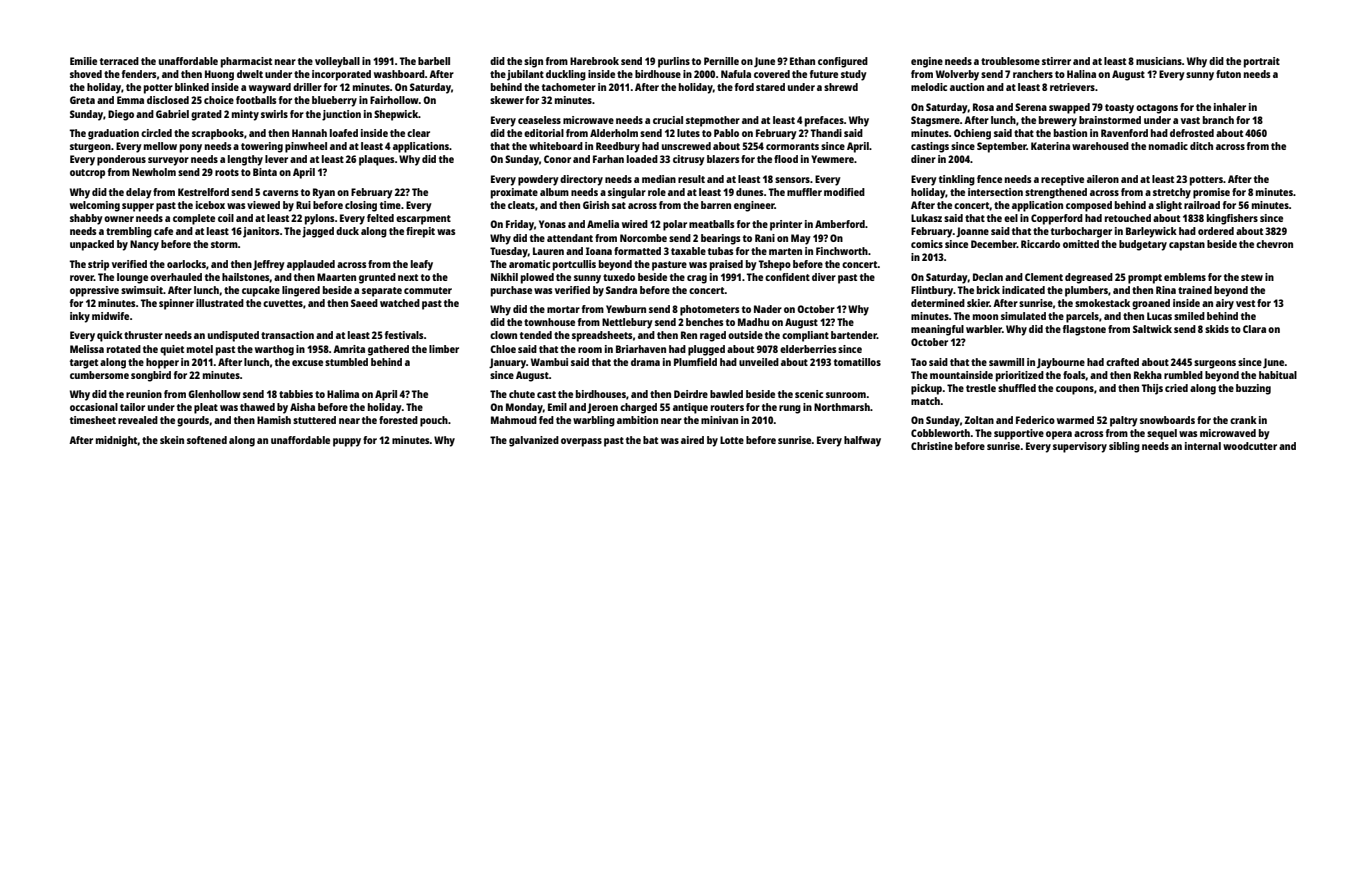 This screenshot has height=887, width=1372. I want to click on midnight, so click(117, 441).
